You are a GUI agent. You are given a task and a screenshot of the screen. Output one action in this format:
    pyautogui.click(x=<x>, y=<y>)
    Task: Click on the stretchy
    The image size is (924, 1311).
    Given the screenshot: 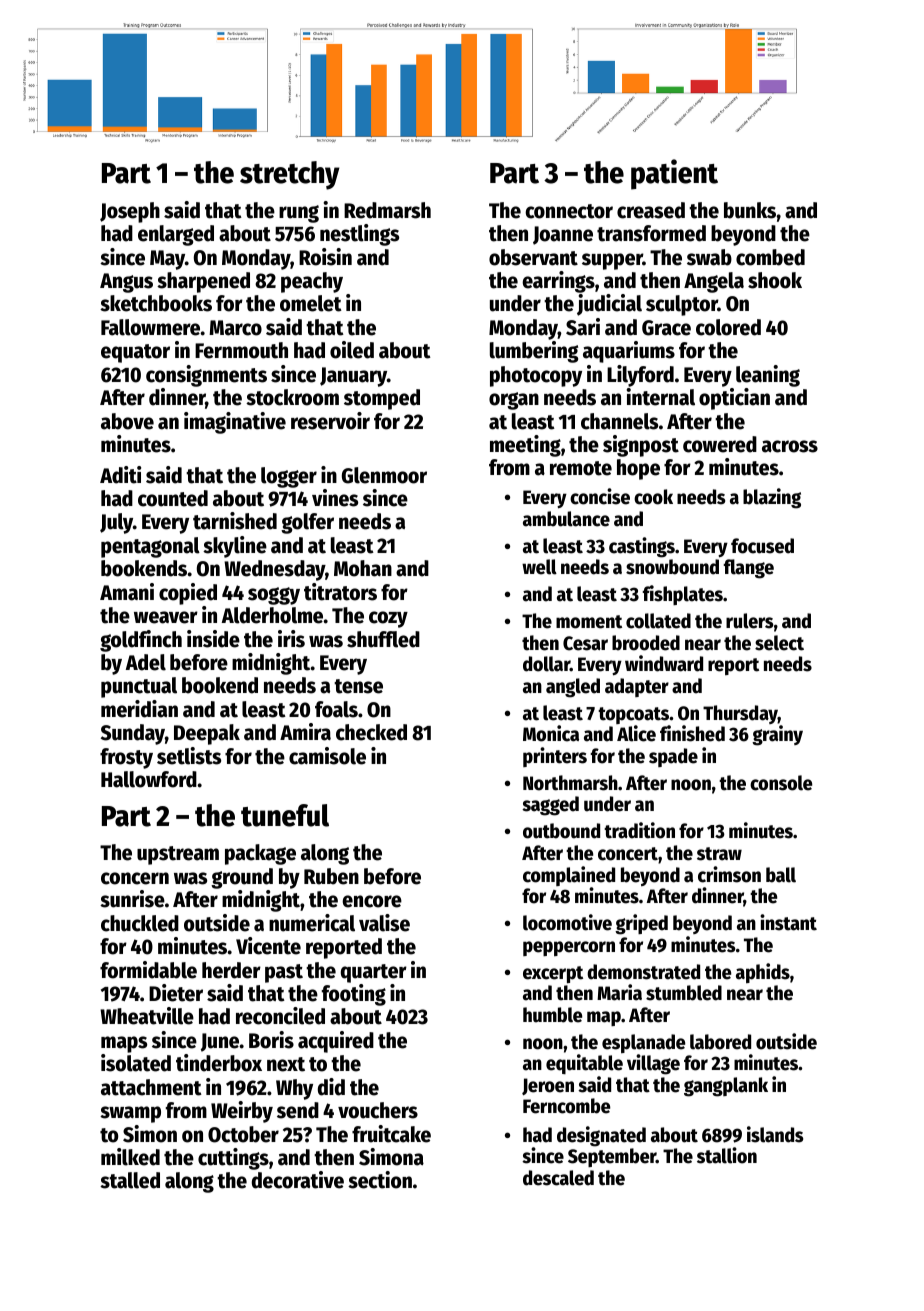 What is the action you would take?
    pyautogui.click(x=290, y=175)
